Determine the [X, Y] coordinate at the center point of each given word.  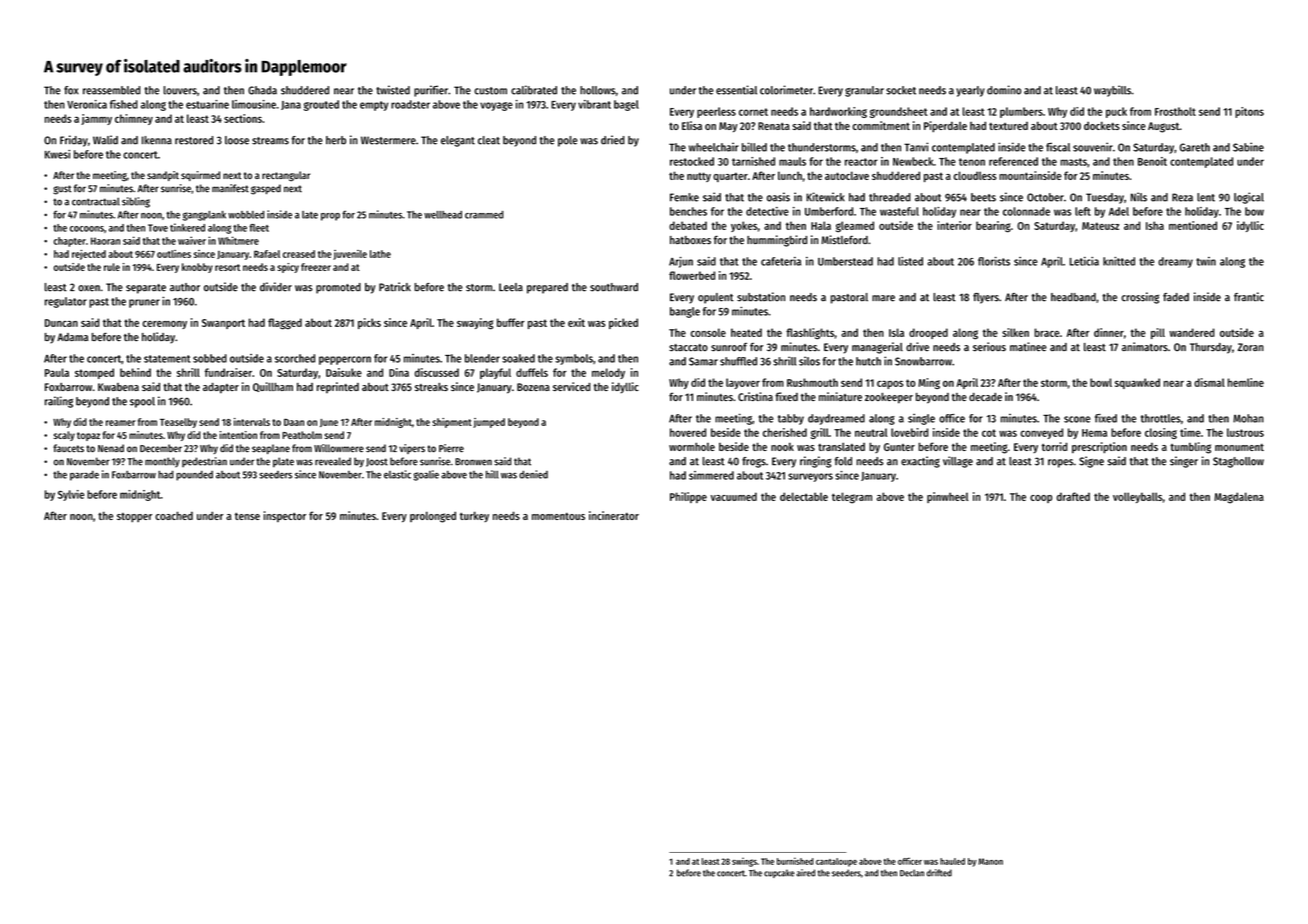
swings [744, 862]
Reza [1182, 197]
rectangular [286, 176]
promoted [338, 288]
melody [608, 373]
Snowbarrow [923, 361]
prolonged [433, 517]
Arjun [681, 262]
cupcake [779, 873]
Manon [990, 861]
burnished [795, 861]
